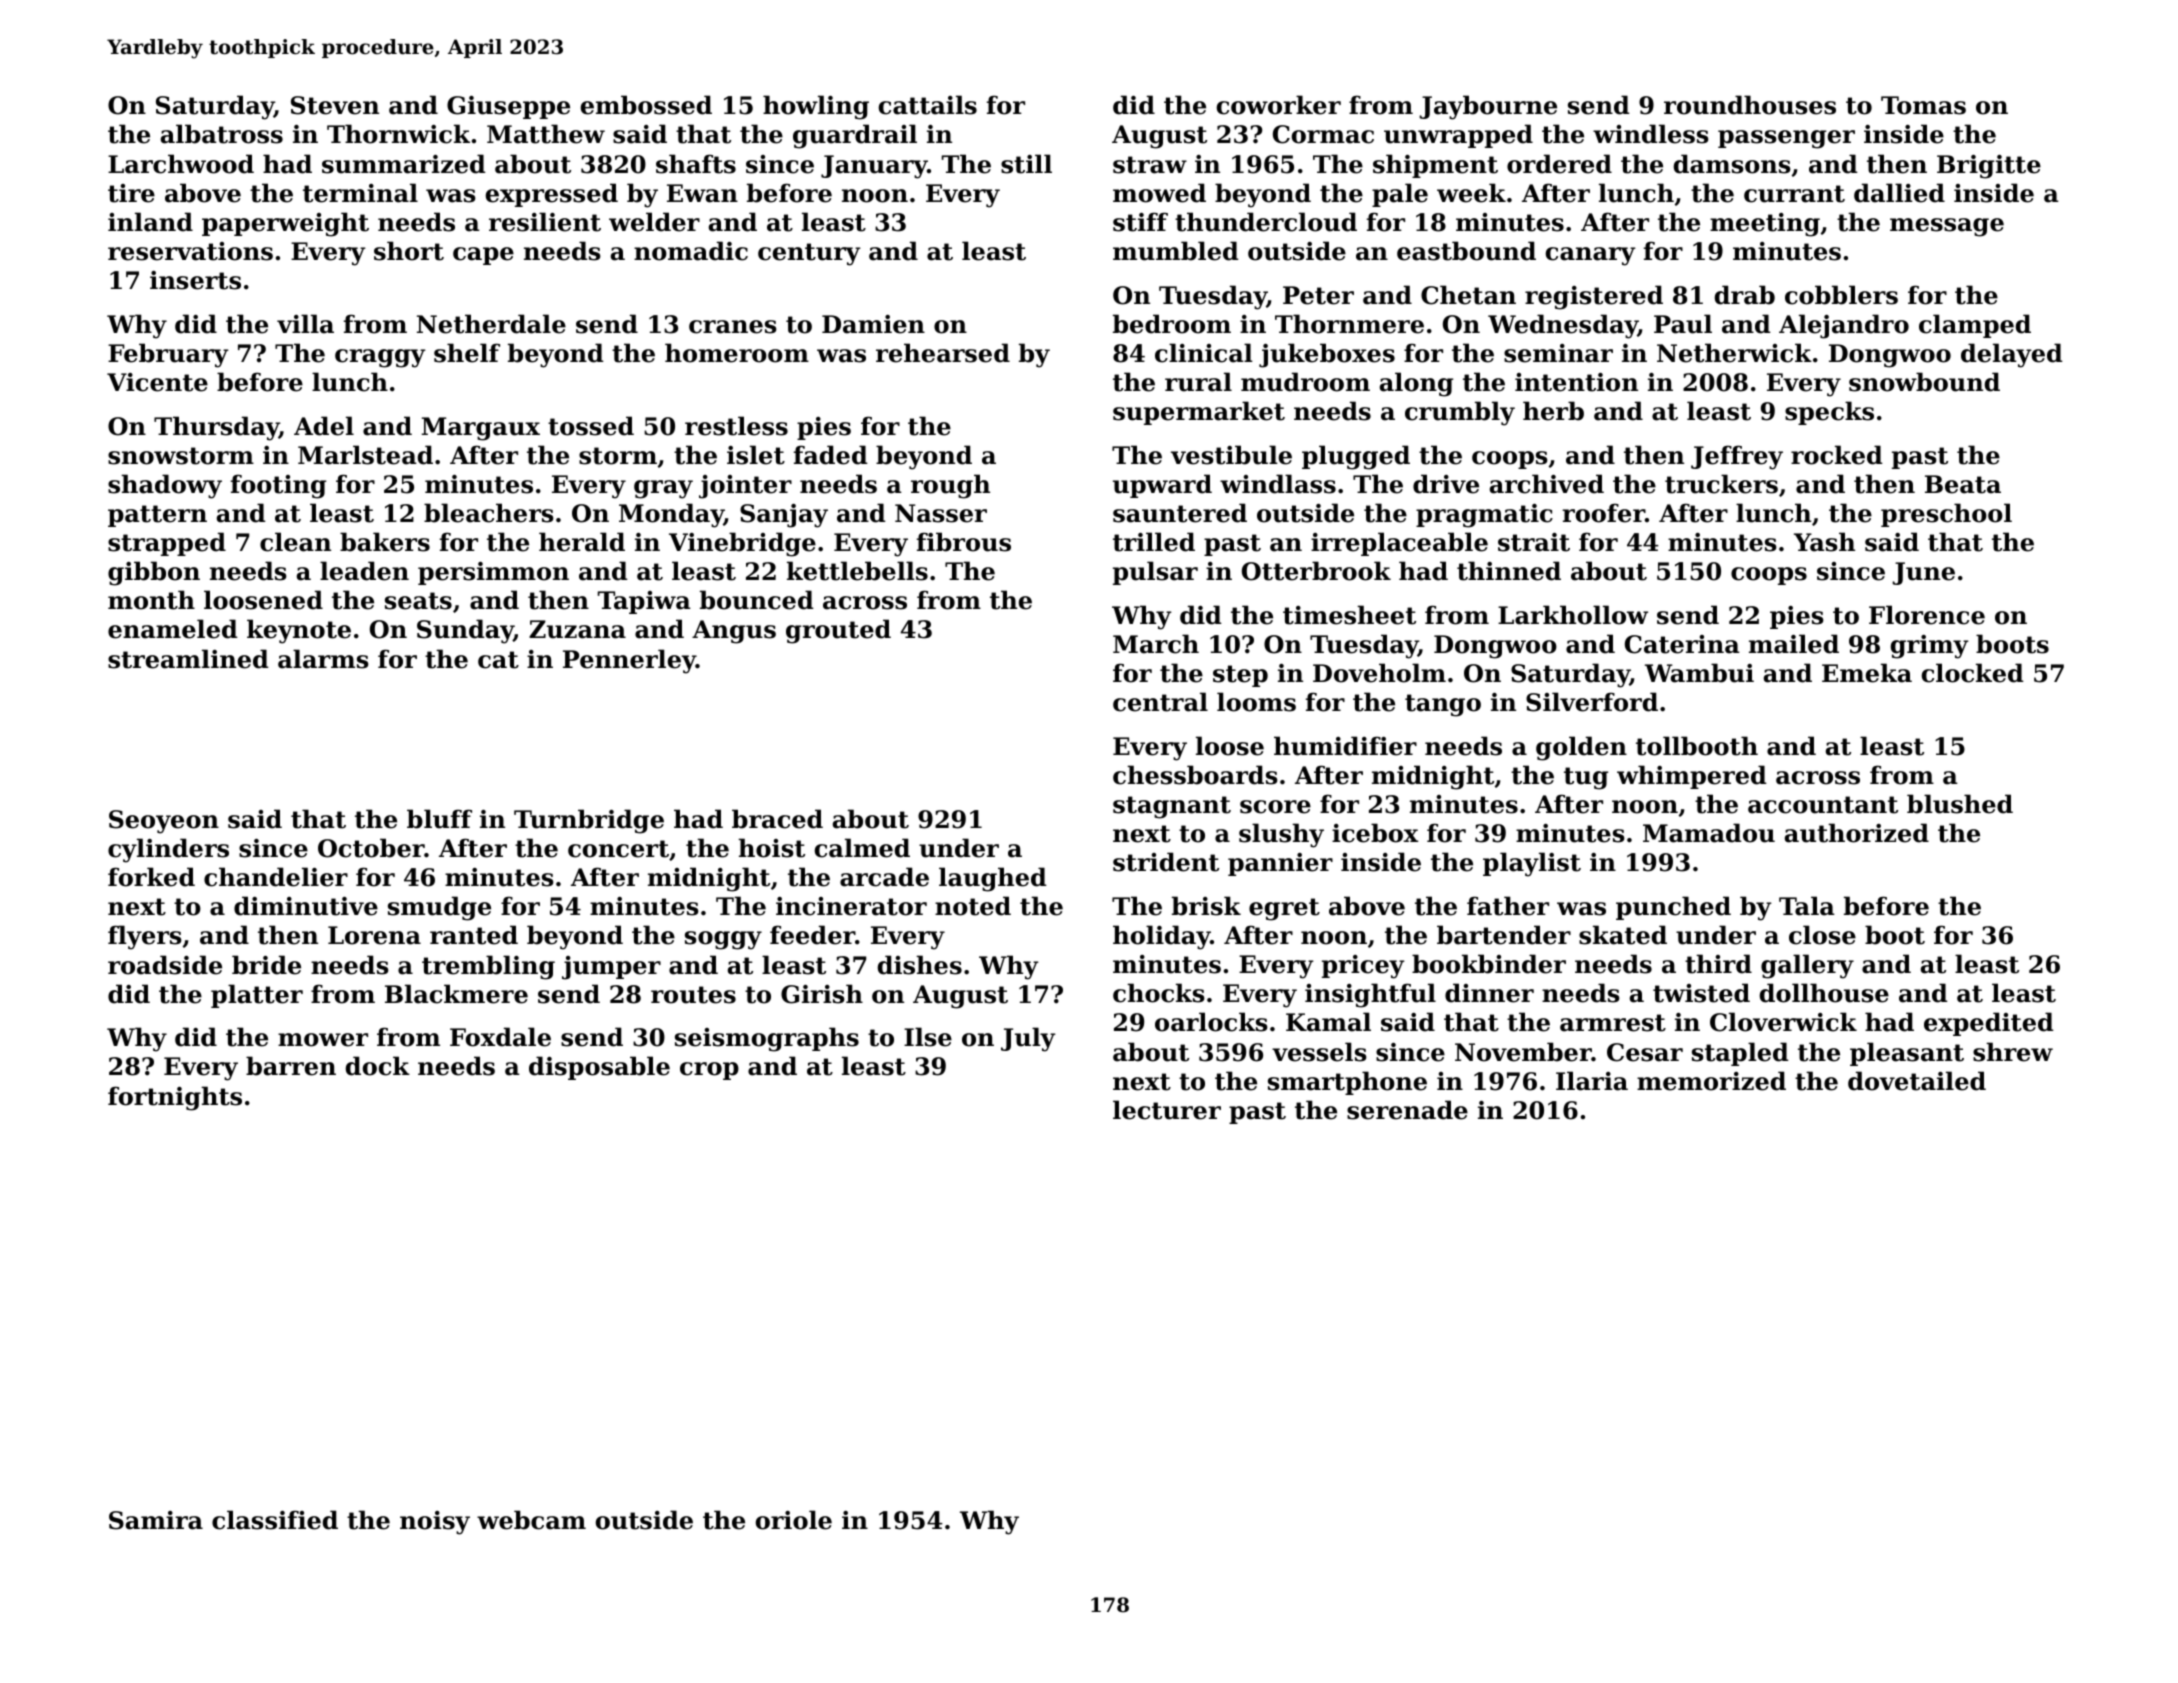 The width and height of the page is (2178, 1683). I want to click on roundhouses, so click(1750, 105).
